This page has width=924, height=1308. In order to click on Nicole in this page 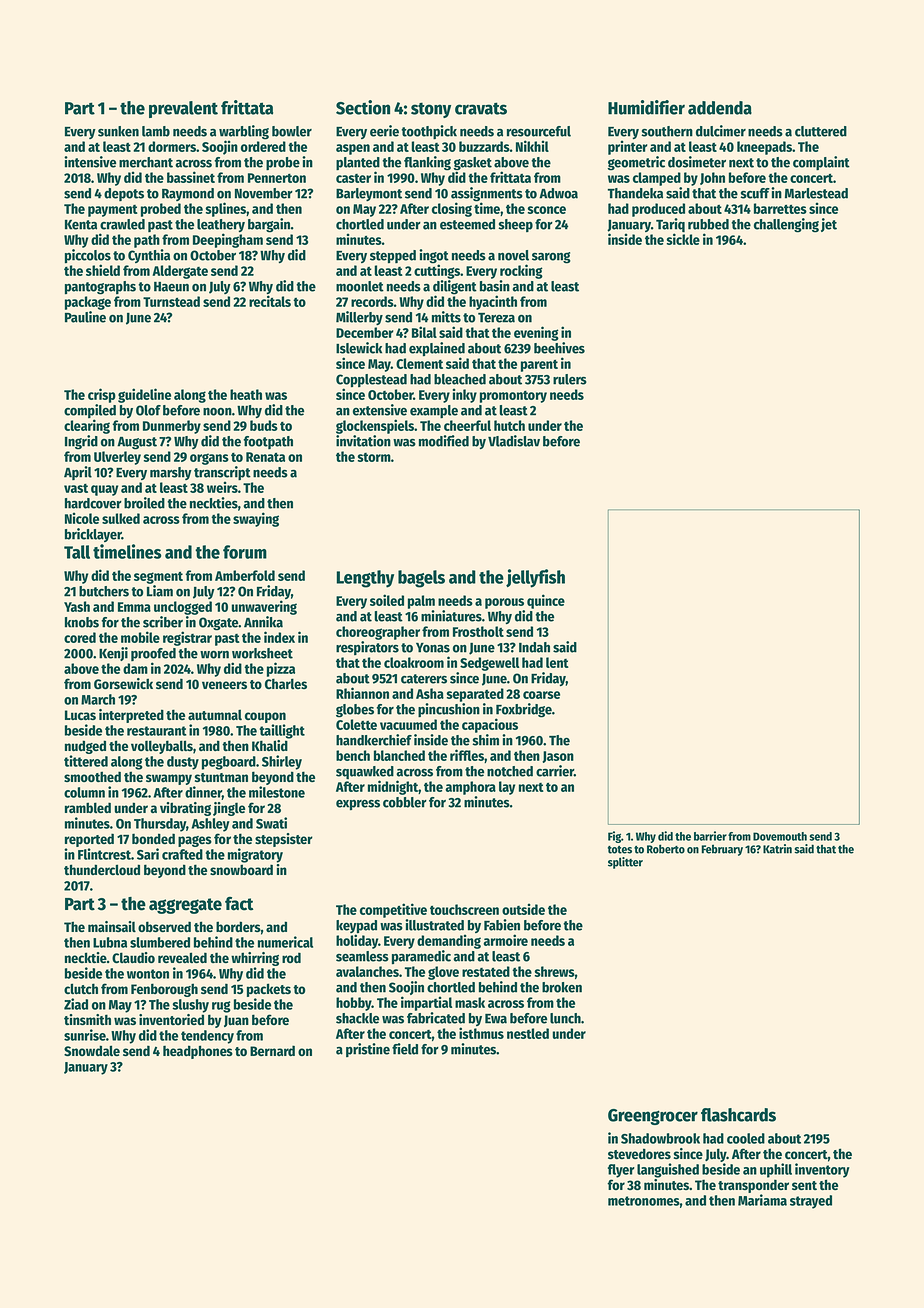, I will do `click(82, 518)`.
